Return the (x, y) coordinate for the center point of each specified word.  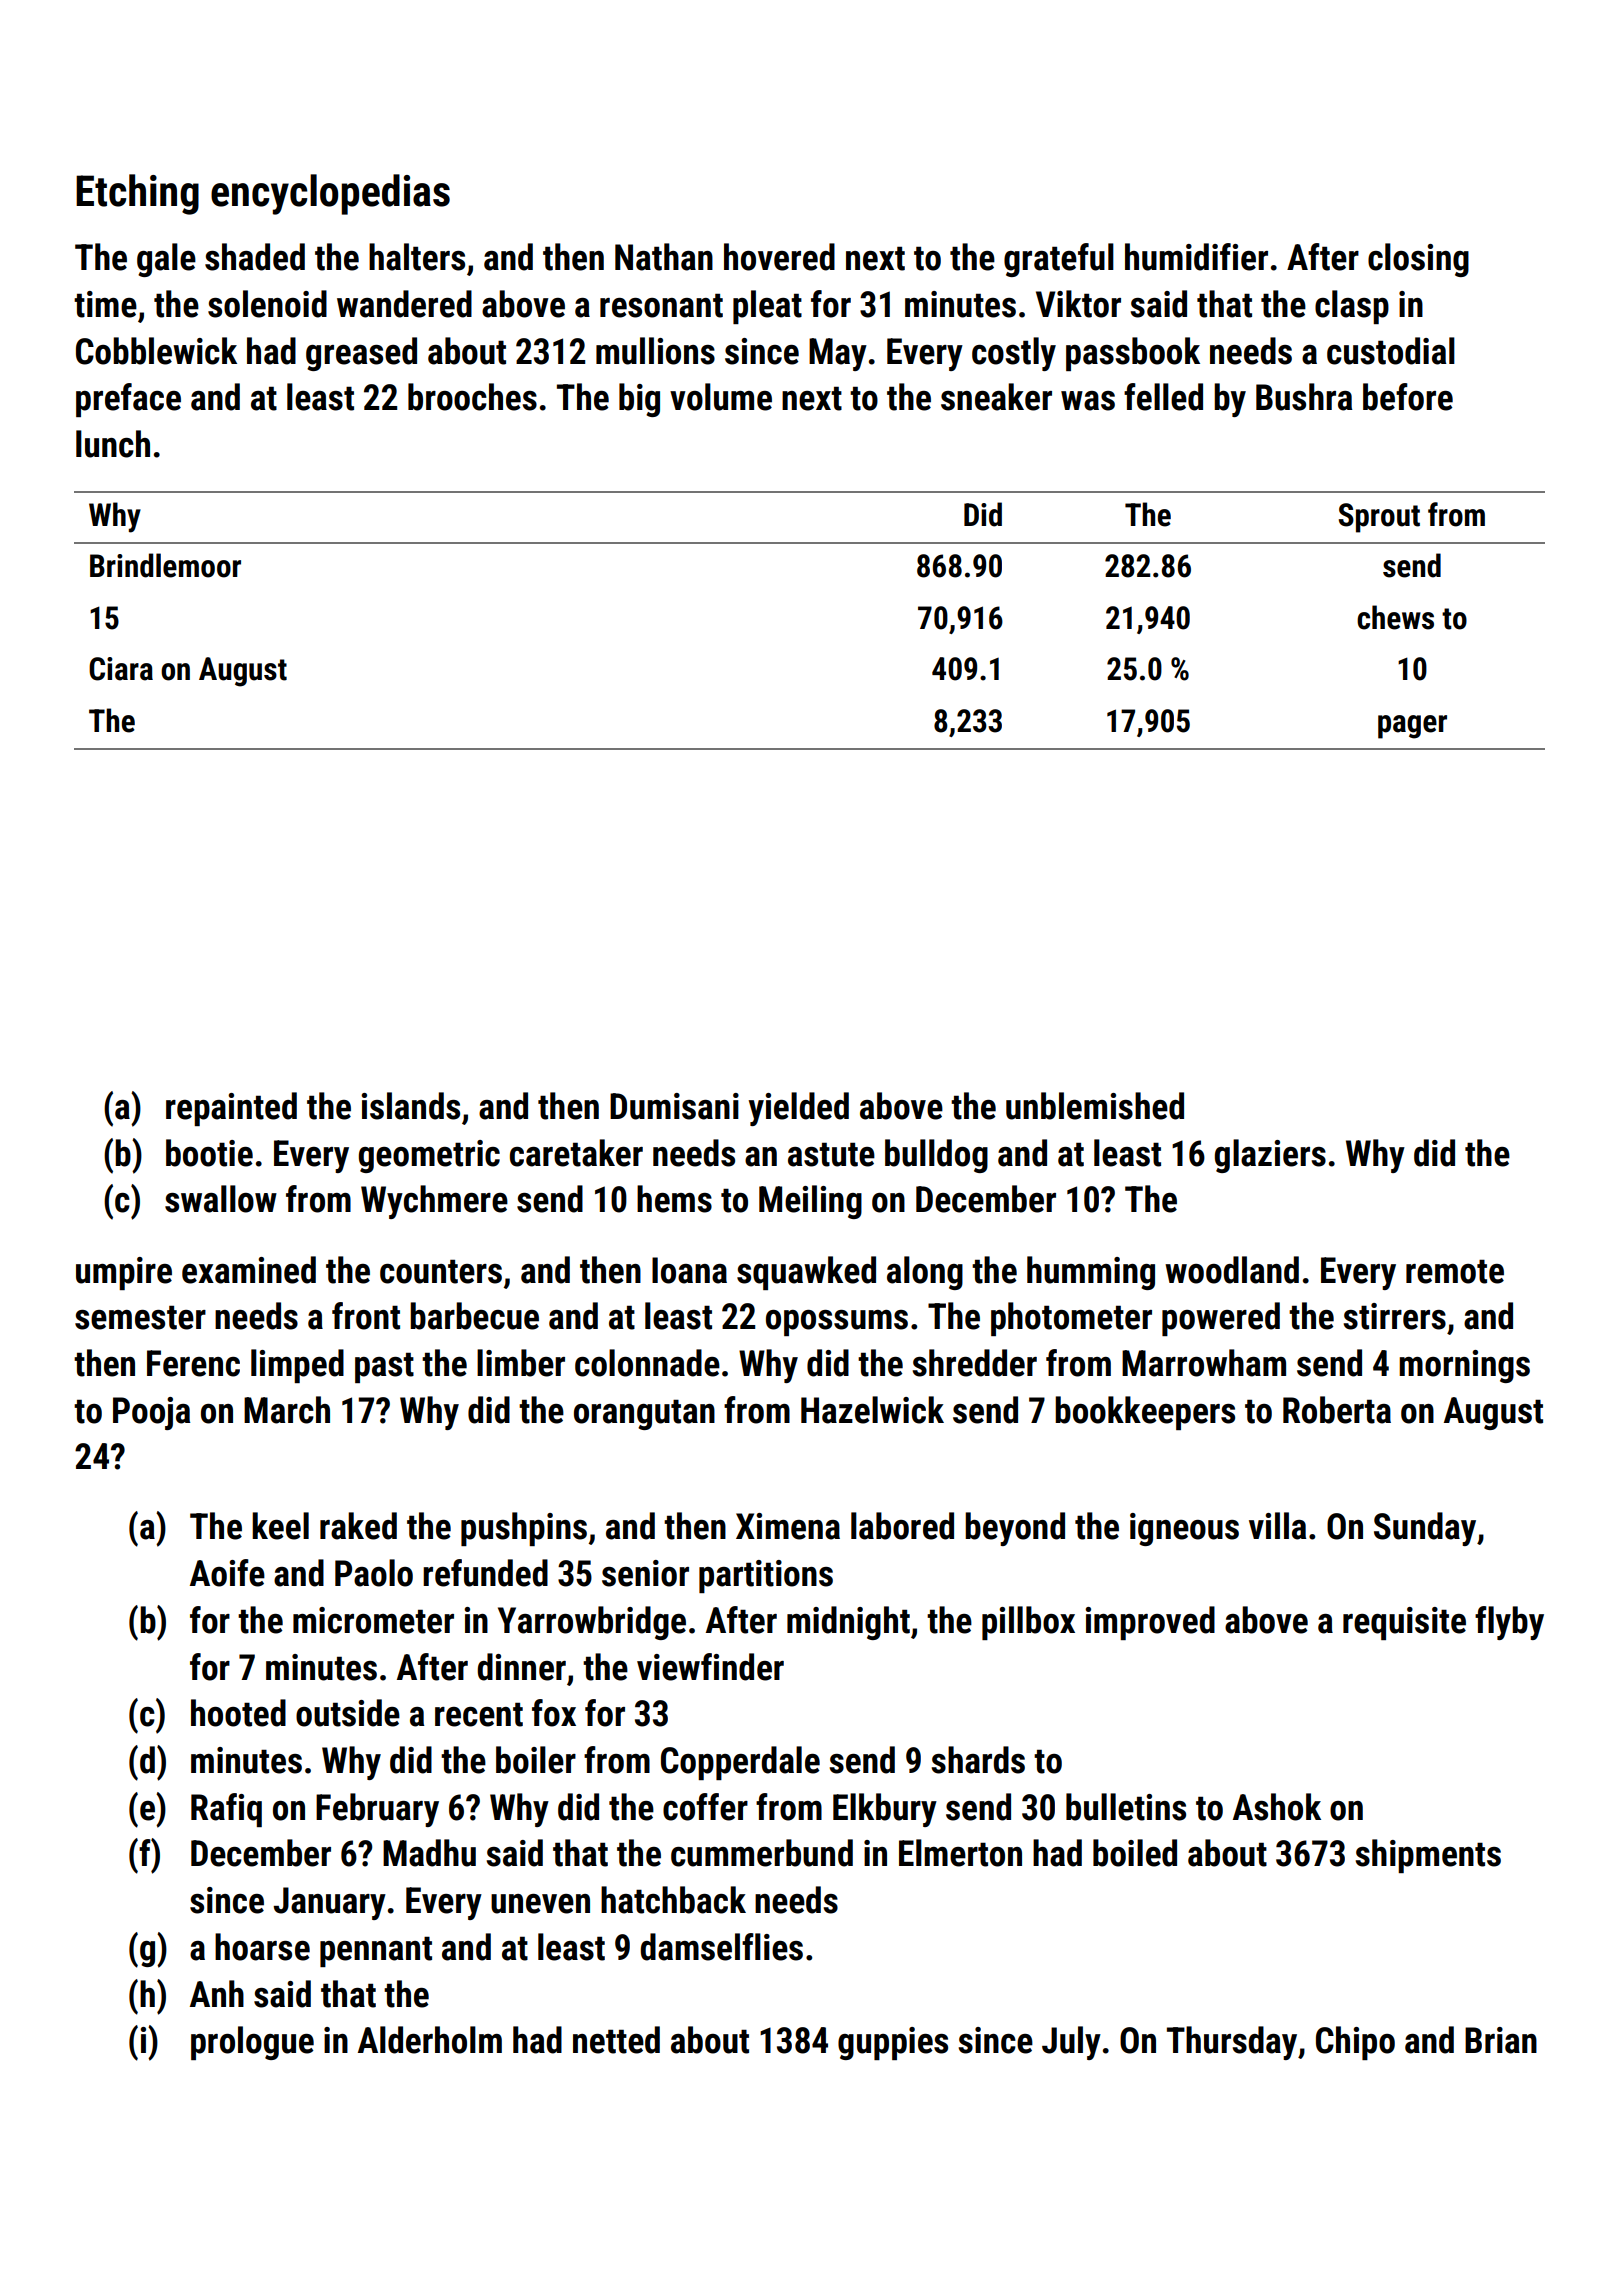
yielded (799, 1109)
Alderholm (430, 2040)
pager (1412, 727)
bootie (209, 1153)
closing (1418, 260)
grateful (1059, 260)
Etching (137, 194)
